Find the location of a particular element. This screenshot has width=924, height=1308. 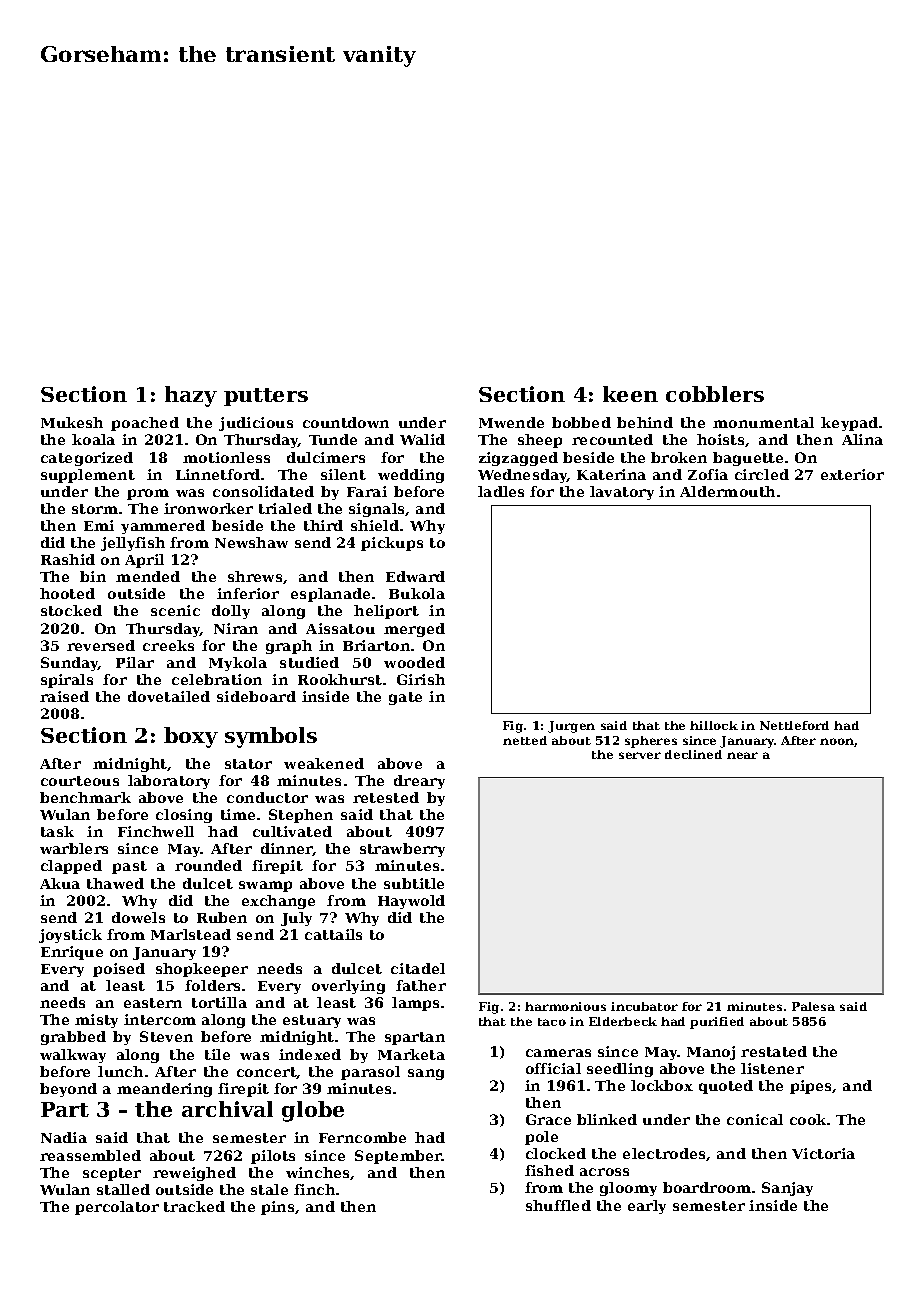

Nettleford is located at coordinates (794, 725).
